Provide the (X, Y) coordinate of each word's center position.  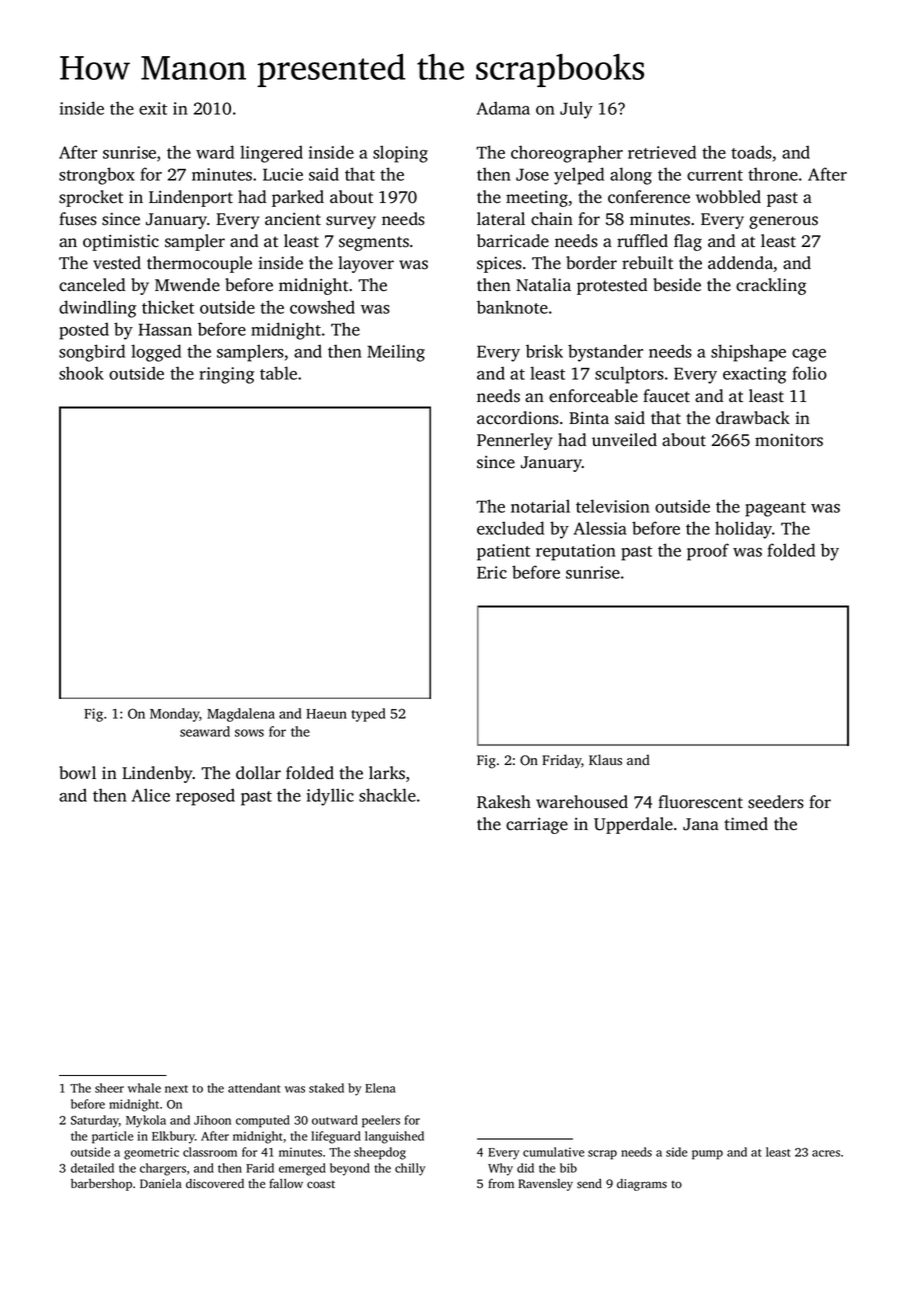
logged (156, 353)
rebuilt (647, 263)
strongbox (97, 176)
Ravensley (545, 1185)
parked (298, 198)
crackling (771, 286)
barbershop (101, 1185)
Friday (562, 761)
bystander (605, 353)
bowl (77, 773)
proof (708, 552)
